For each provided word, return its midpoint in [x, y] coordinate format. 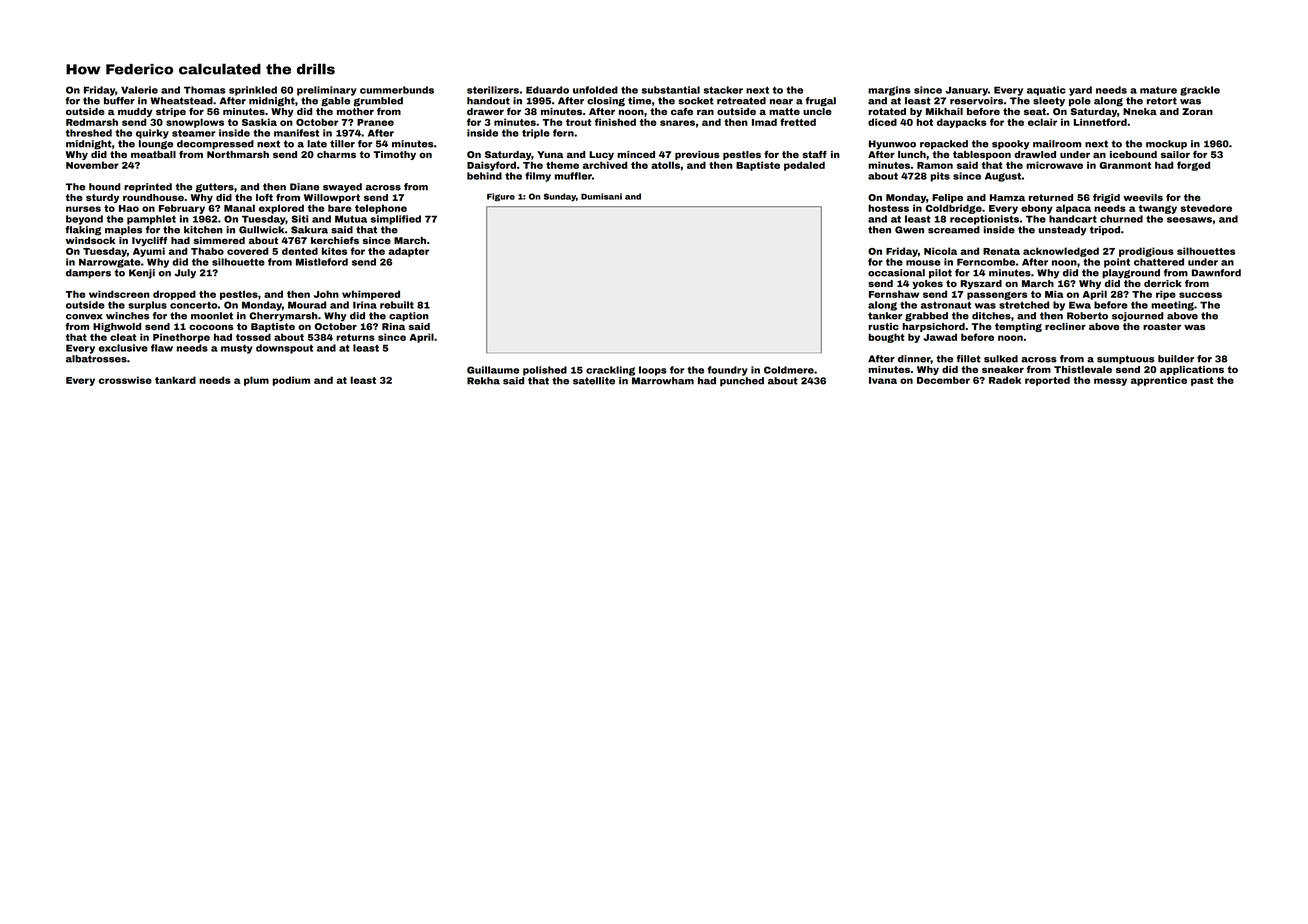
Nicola [940, 251]
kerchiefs [335, 240]
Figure [501, 197]
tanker [885, 316]
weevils [1143, 197]
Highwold [117, 327]
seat [1035, 111]
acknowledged [1061, 252]
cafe [682, 111]
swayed [342, 188]
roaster [1162, 326]
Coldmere [789, 370]
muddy [135, 112]
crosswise [125, 380]
